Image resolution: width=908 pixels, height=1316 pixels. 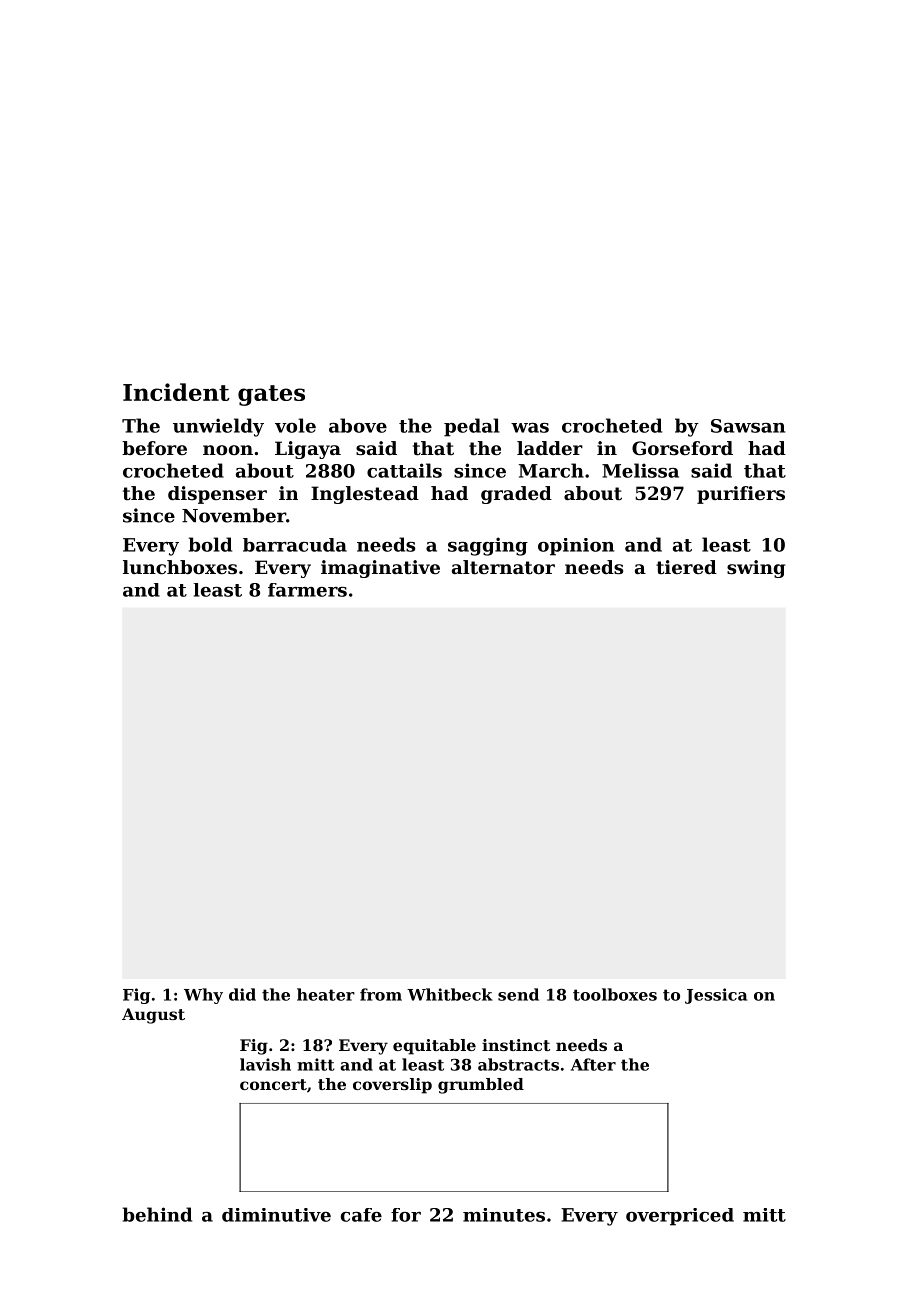 What do you see at coordinates (180, 567) in the screenshot?
I see `lunchboxes` at bounding box center [180, 567].
